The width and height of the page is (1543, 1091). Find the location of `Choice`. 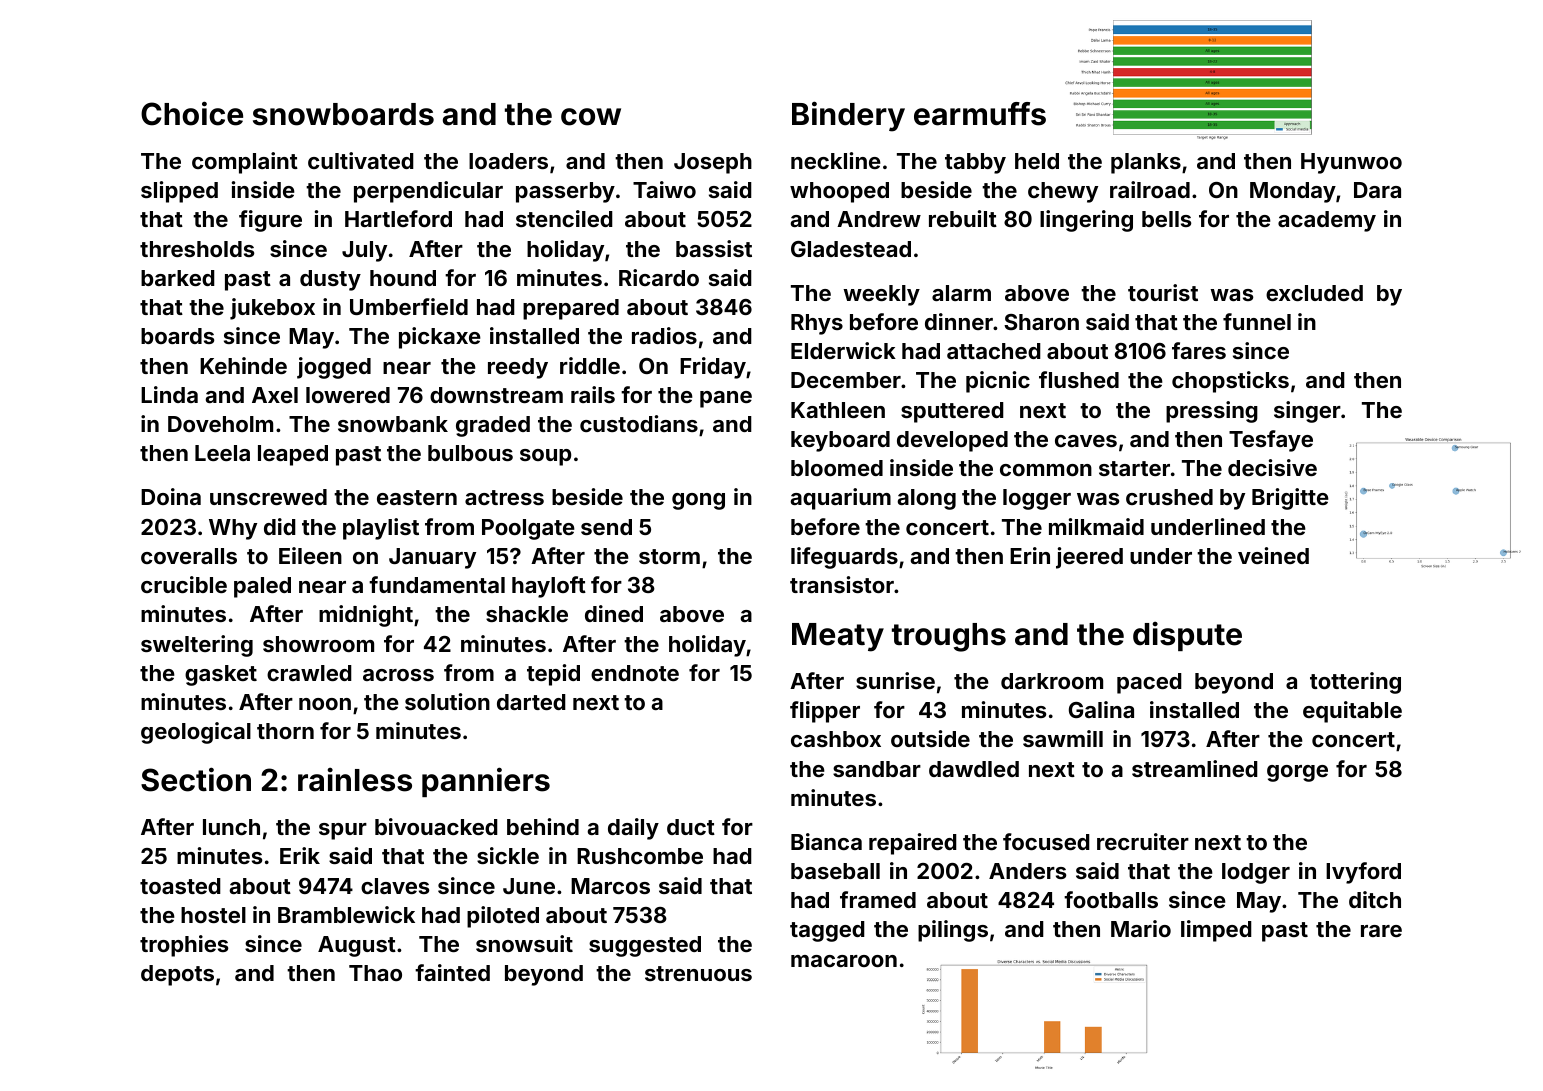

Choice is located at coordinates (192, 113).
